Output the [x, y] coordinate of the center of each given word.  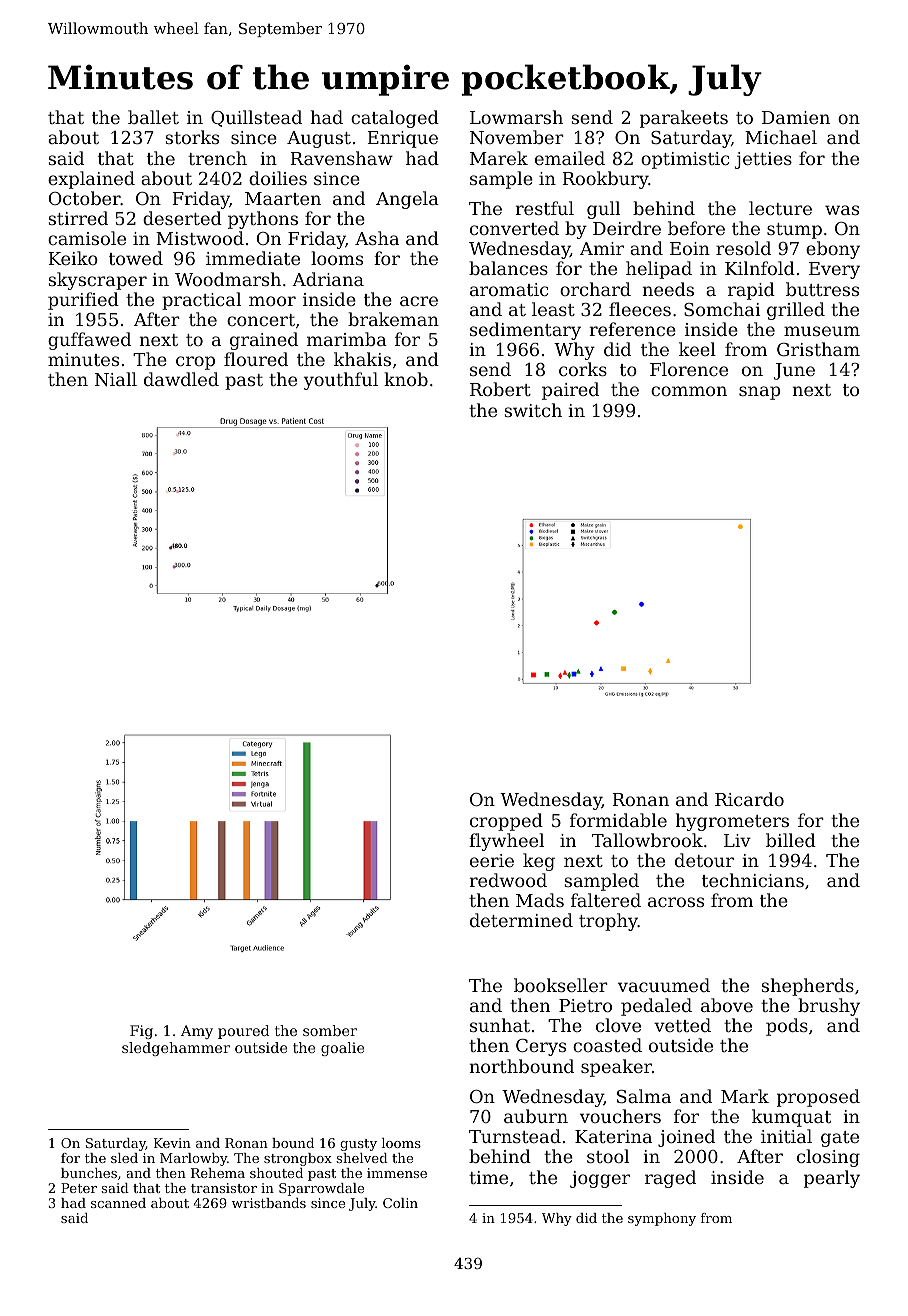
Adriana [328, 279]
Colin [400, 1203]
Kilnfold [760, 268]
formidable [618, 820]
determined [521, 920]
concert [261, 320]
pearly [832, 1179]
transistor [224, 1188]
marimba [347, 339]
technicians [753, 880]
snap [760, 393]
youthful [341, 381]
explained [91, 180]
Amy [197, 1032]
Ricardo [749, 799]
